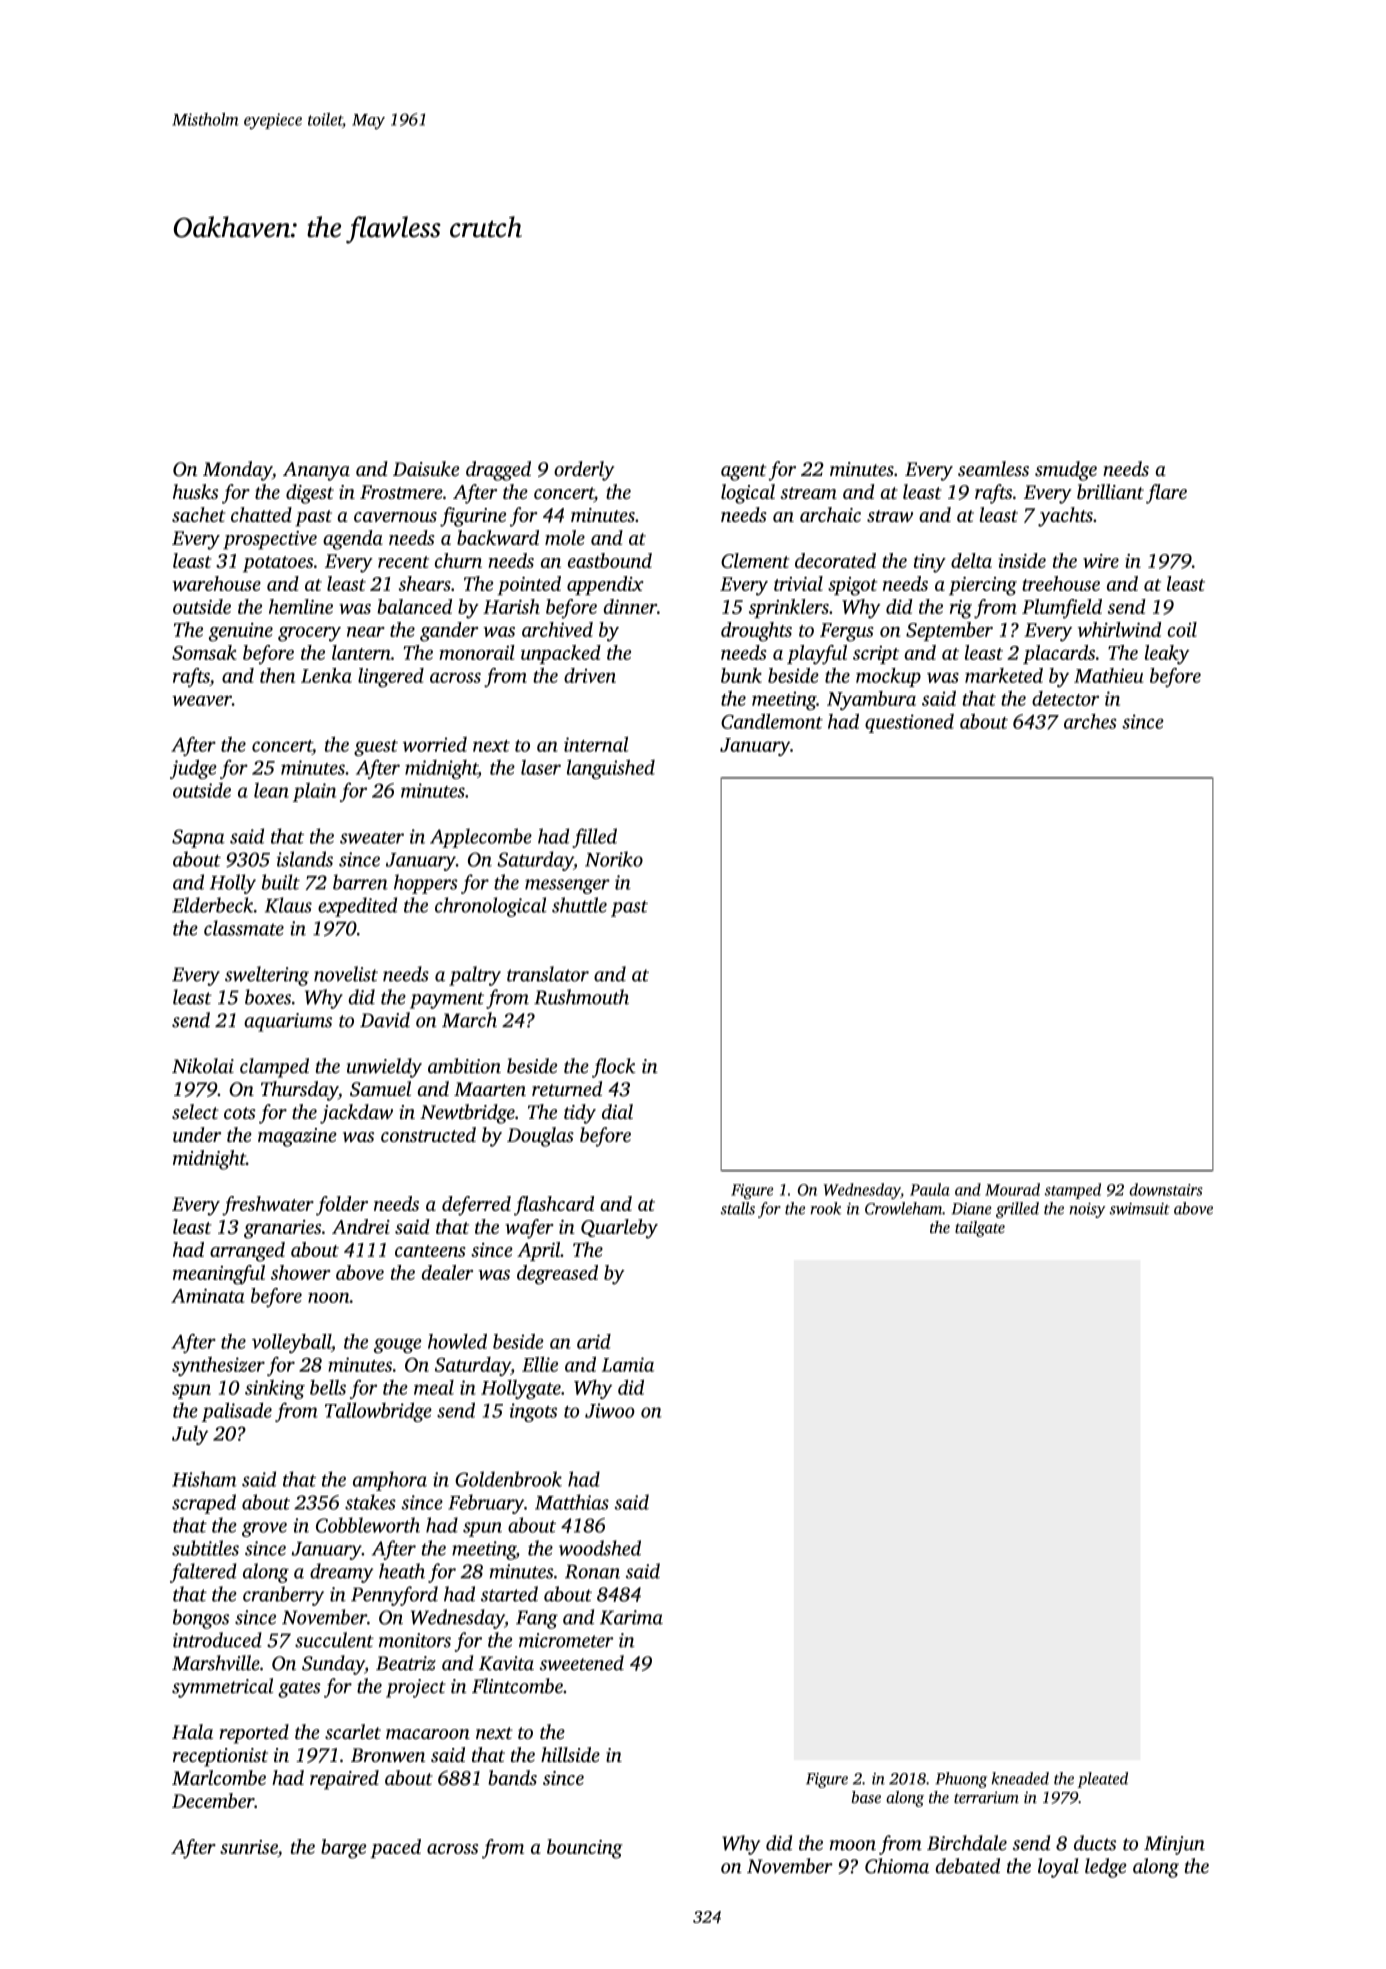  Describe the element at coordinates (237, 471) in the page. I see `Monday` at that location.
